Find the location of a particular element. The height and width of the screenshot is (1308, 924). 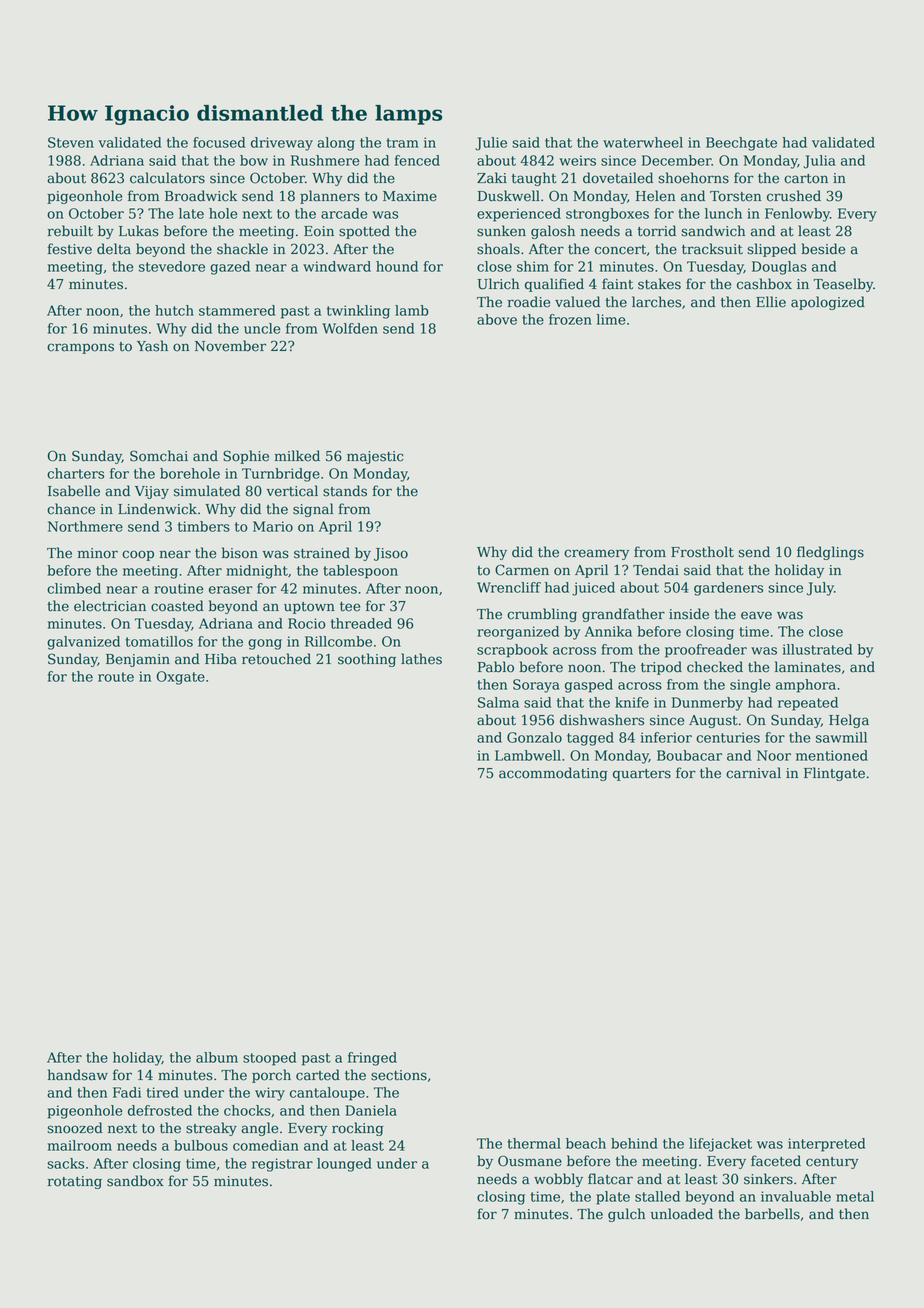

Beechgate is located at coordinates (741, 144).
